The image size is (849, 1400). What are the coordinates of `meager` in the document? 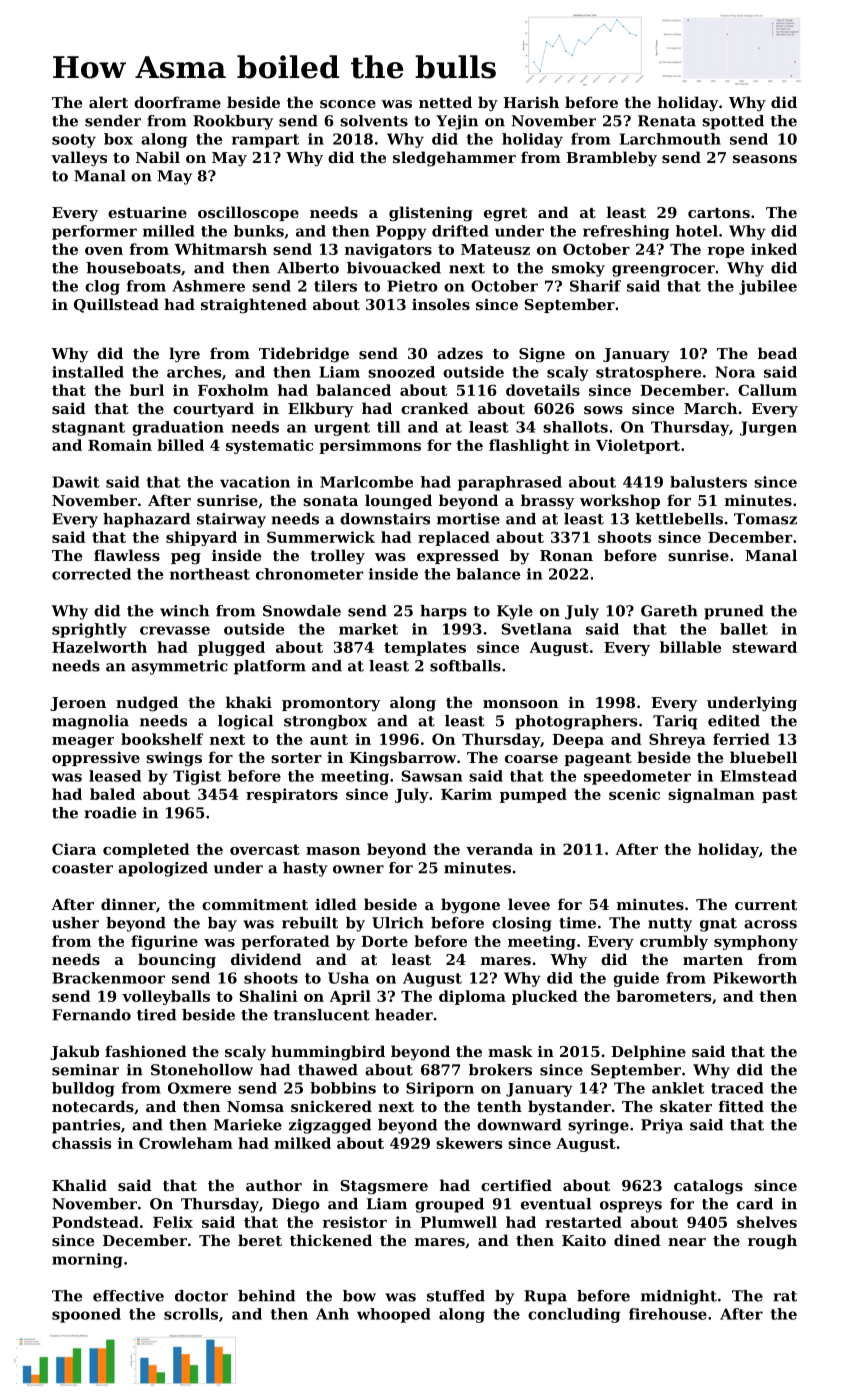 It's located at (83, 742).
